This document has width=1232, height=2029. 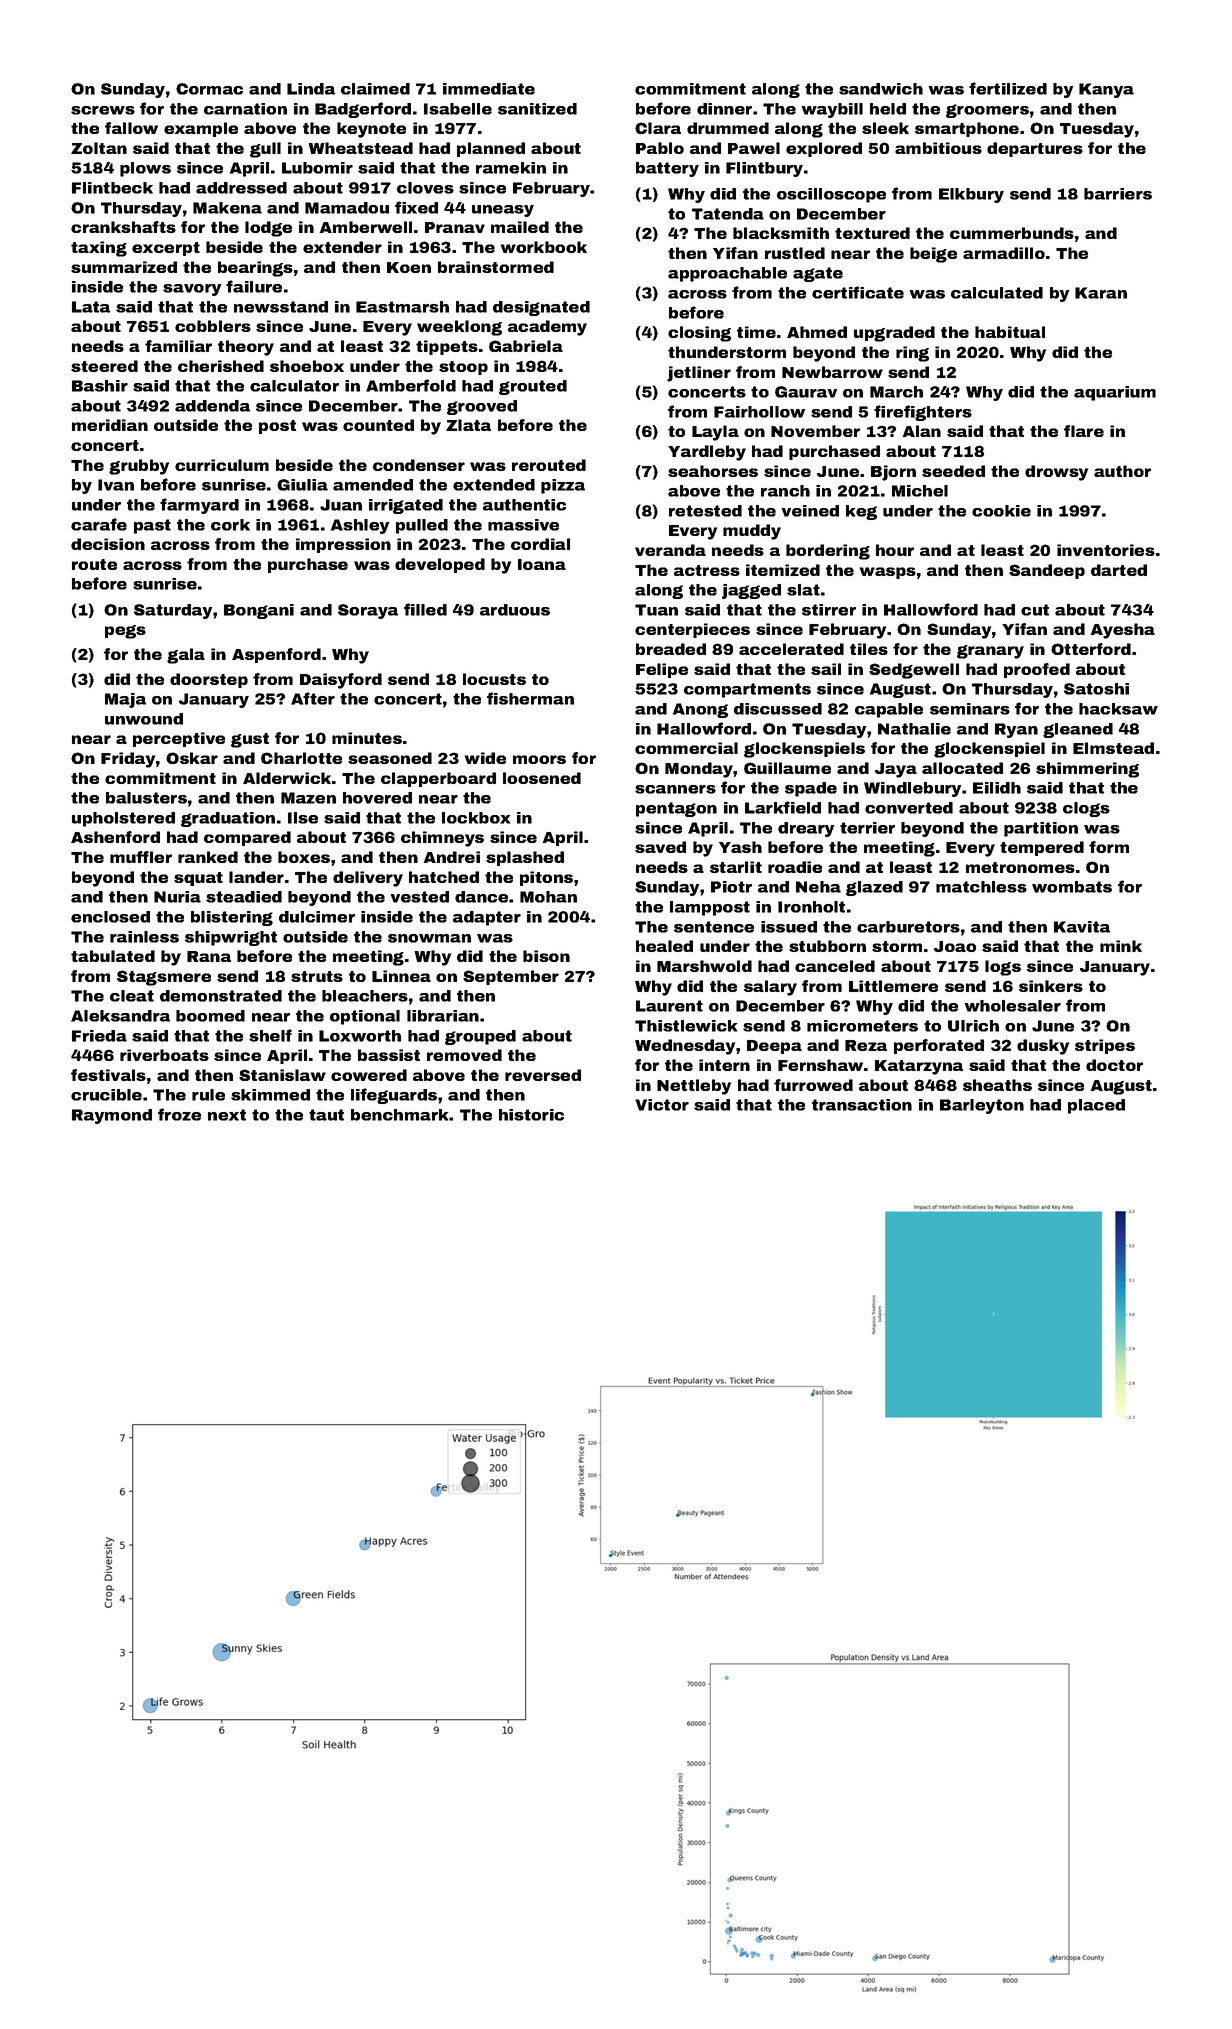 What do you see at coordinates (1037, 670) in the document?
I see `proofed` at bounding box center [1037, 670].
